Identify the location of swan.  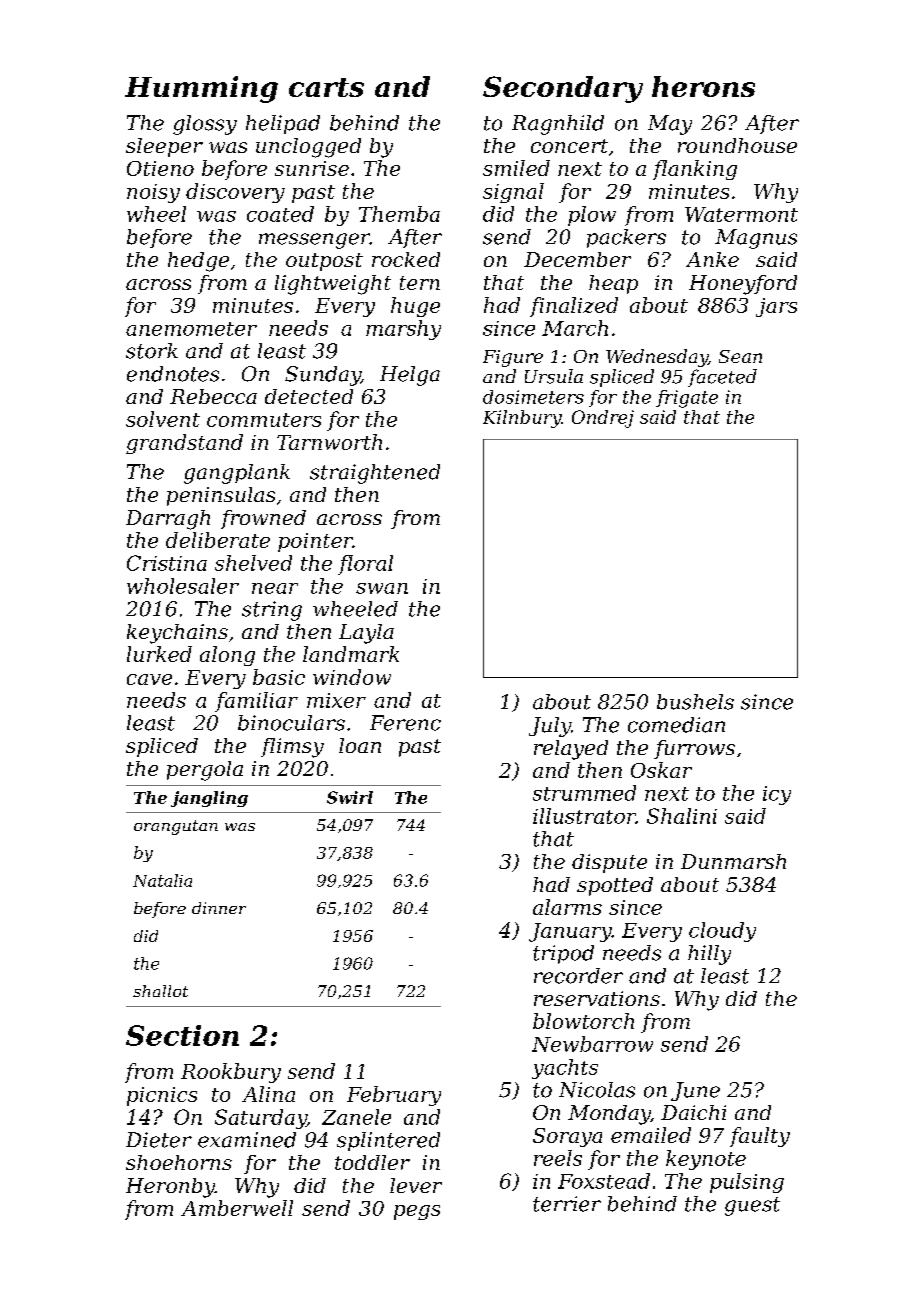
(382, 588).
